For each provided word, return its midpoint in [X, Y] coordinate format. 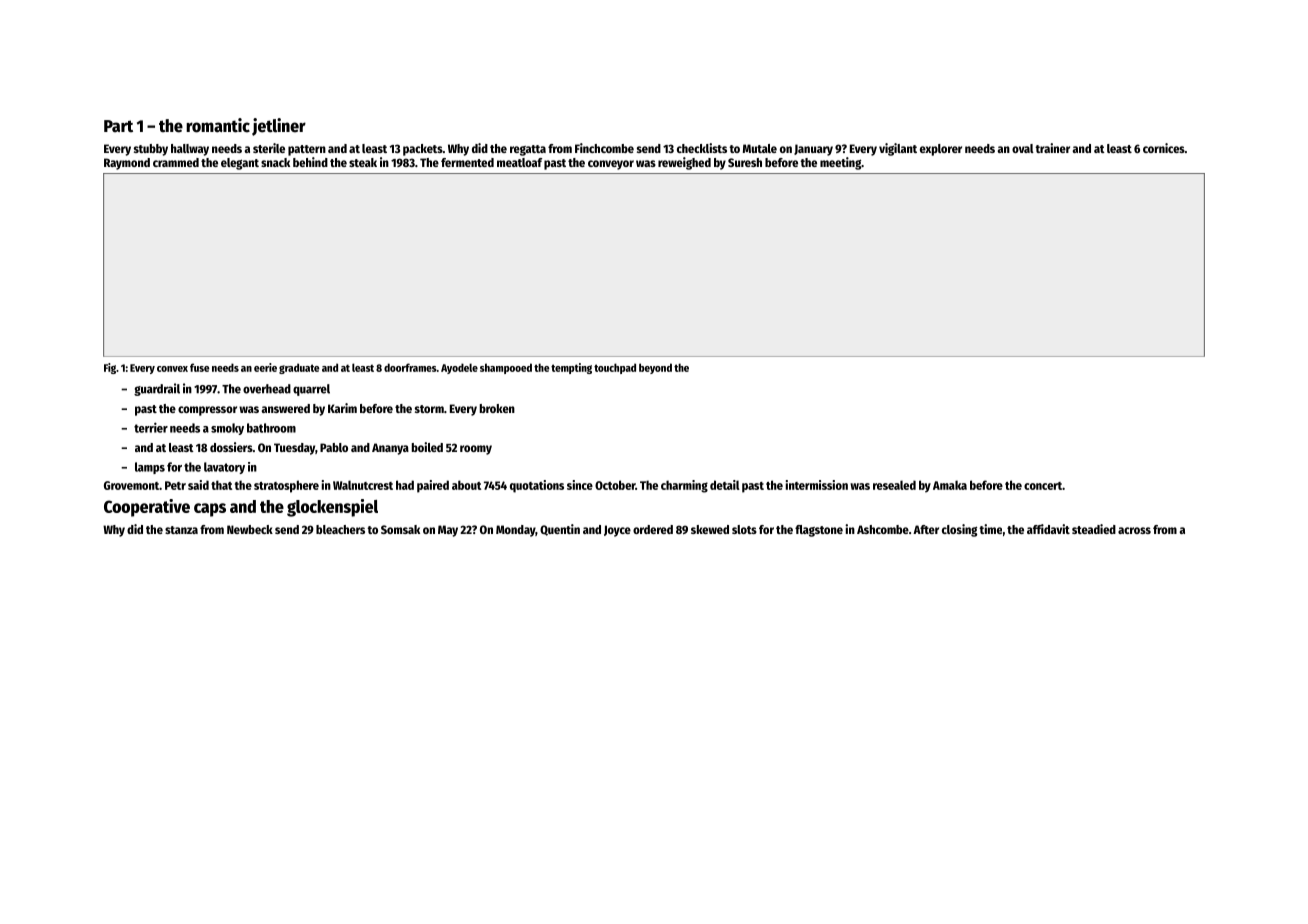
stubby [151, 150]
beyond [655, 368]
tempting [571, 368]
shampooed [506, 368]
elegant [240, 164]
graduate [299, 368]
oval [1023, 148]
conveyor [611, 165]
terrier [151, 427]
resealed [894, 485]
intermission [817, 485]
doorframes [410, 367]
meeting [840, 163]
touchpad [615, 368]
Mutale [760, 148]
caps [210, 510]
